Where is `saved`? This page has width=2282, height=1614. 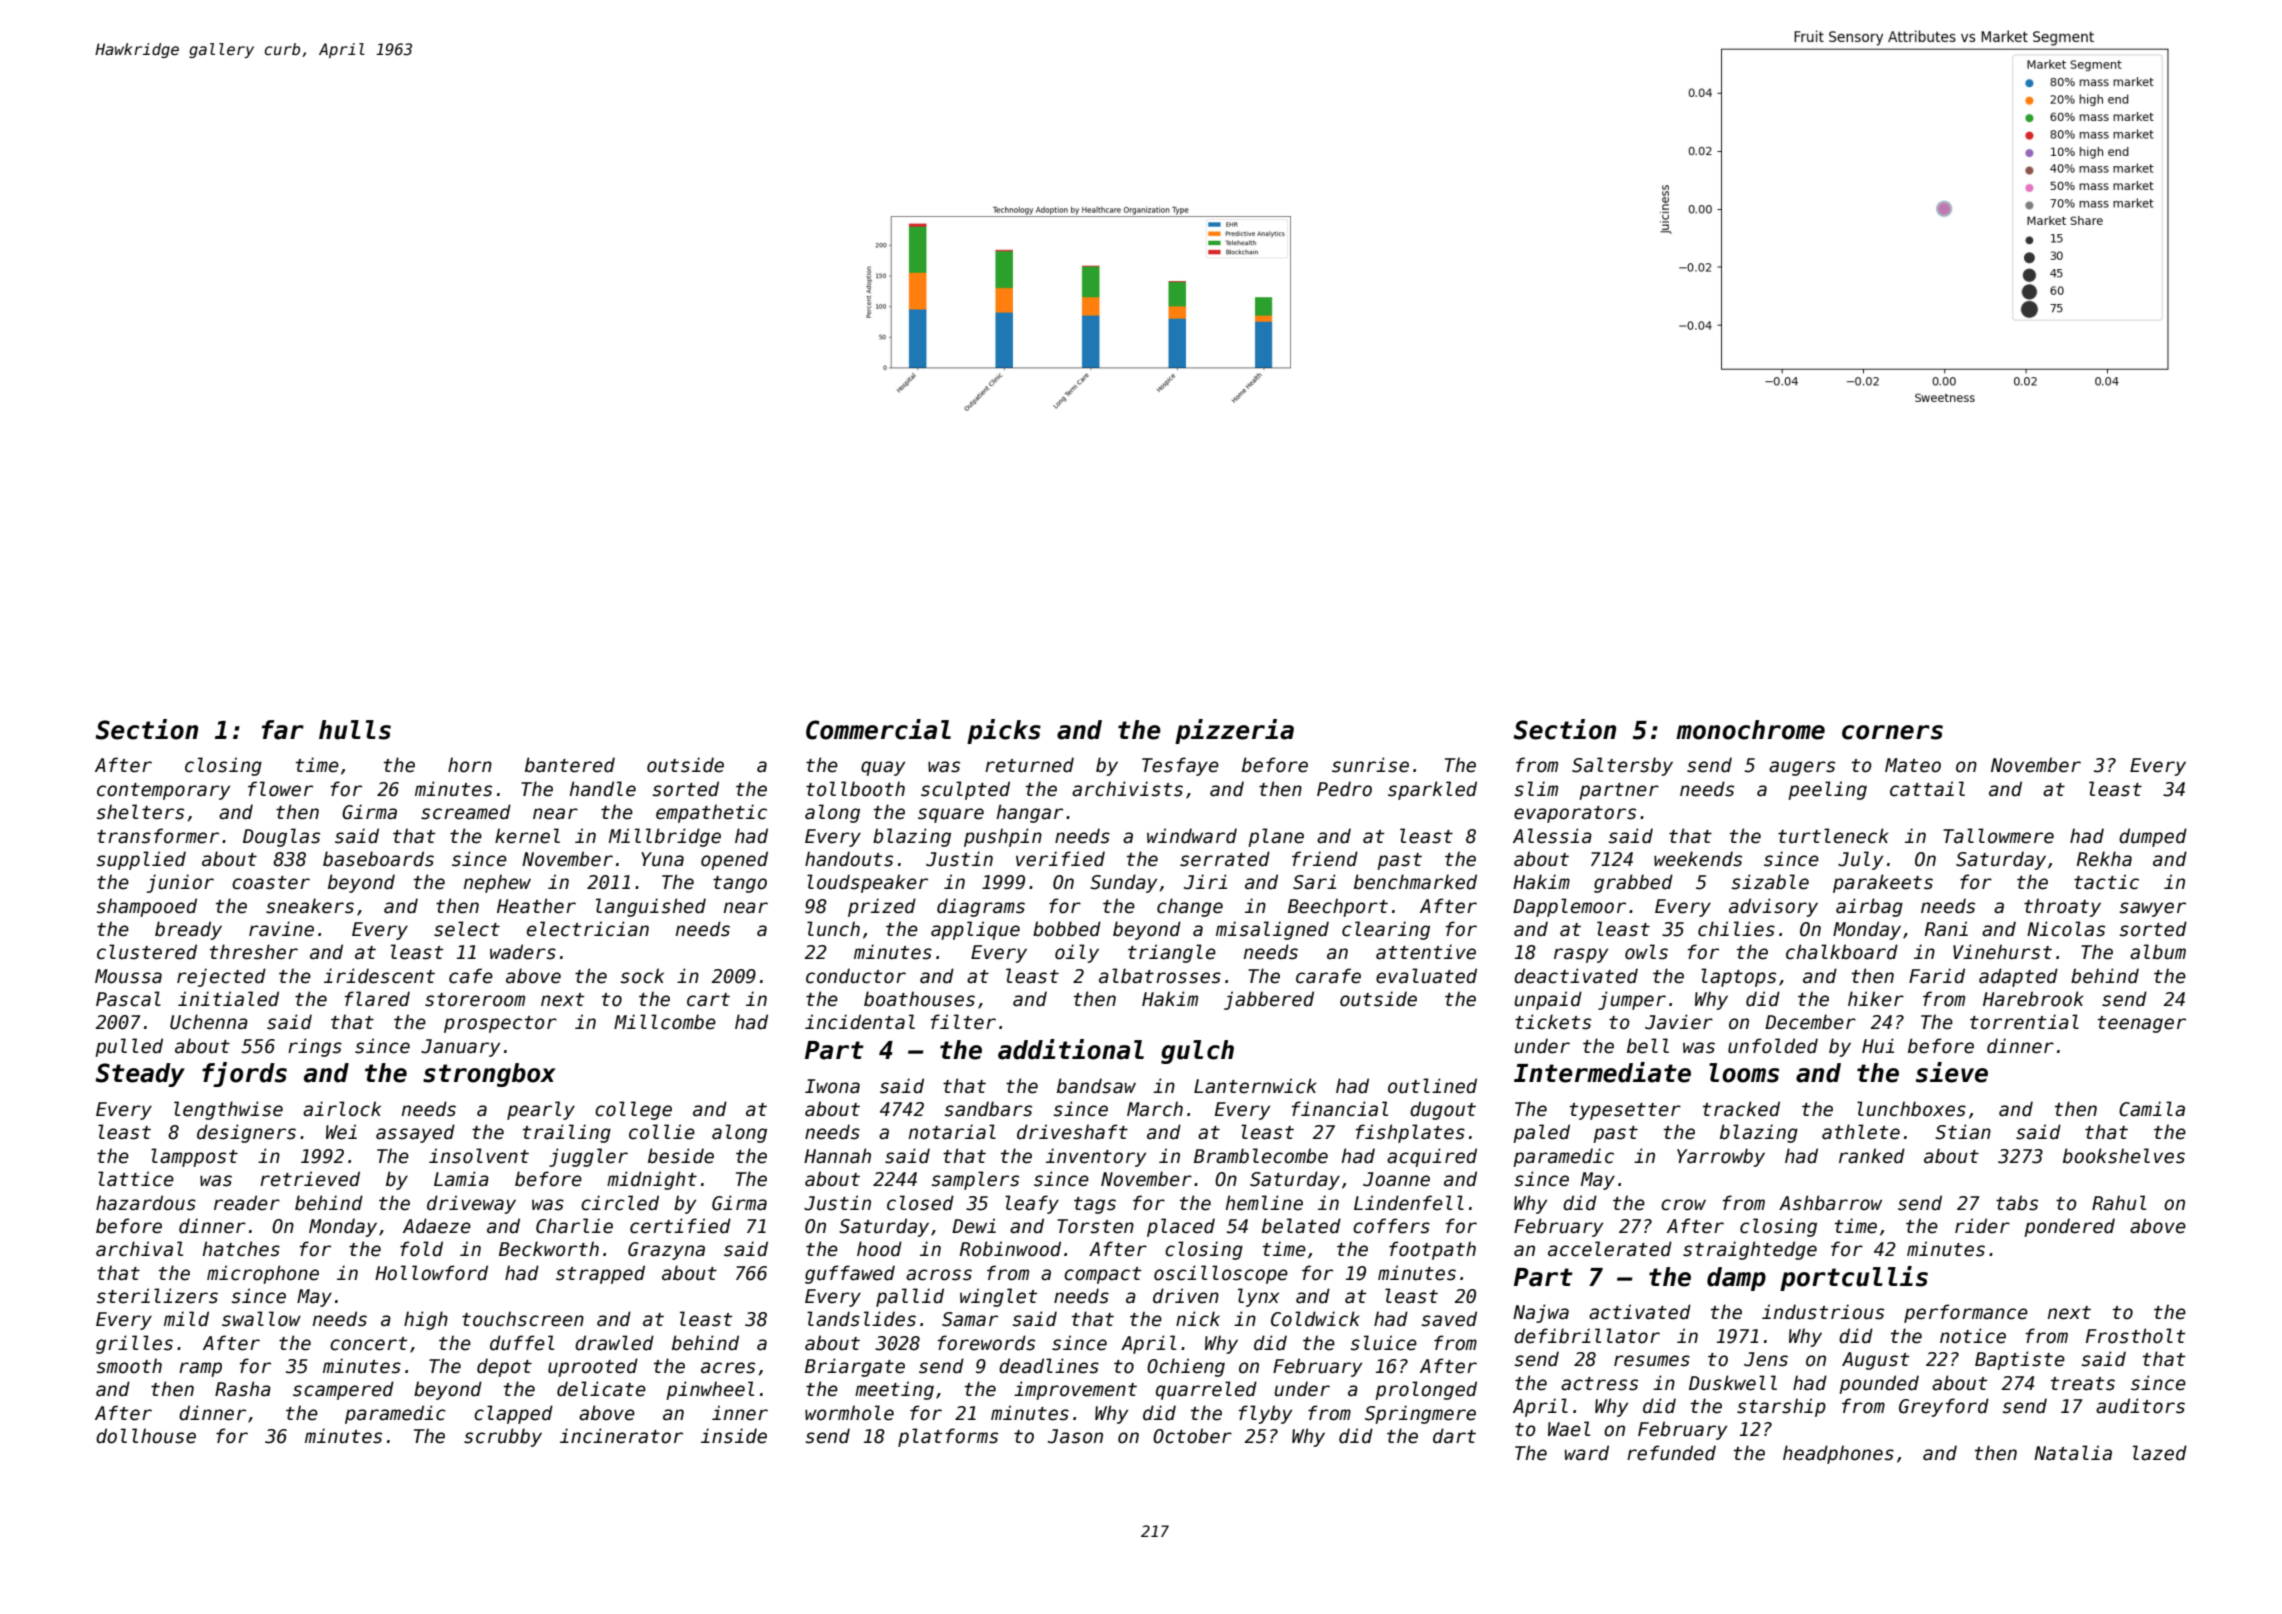 saved is located at coordinates (1449, 1319).
